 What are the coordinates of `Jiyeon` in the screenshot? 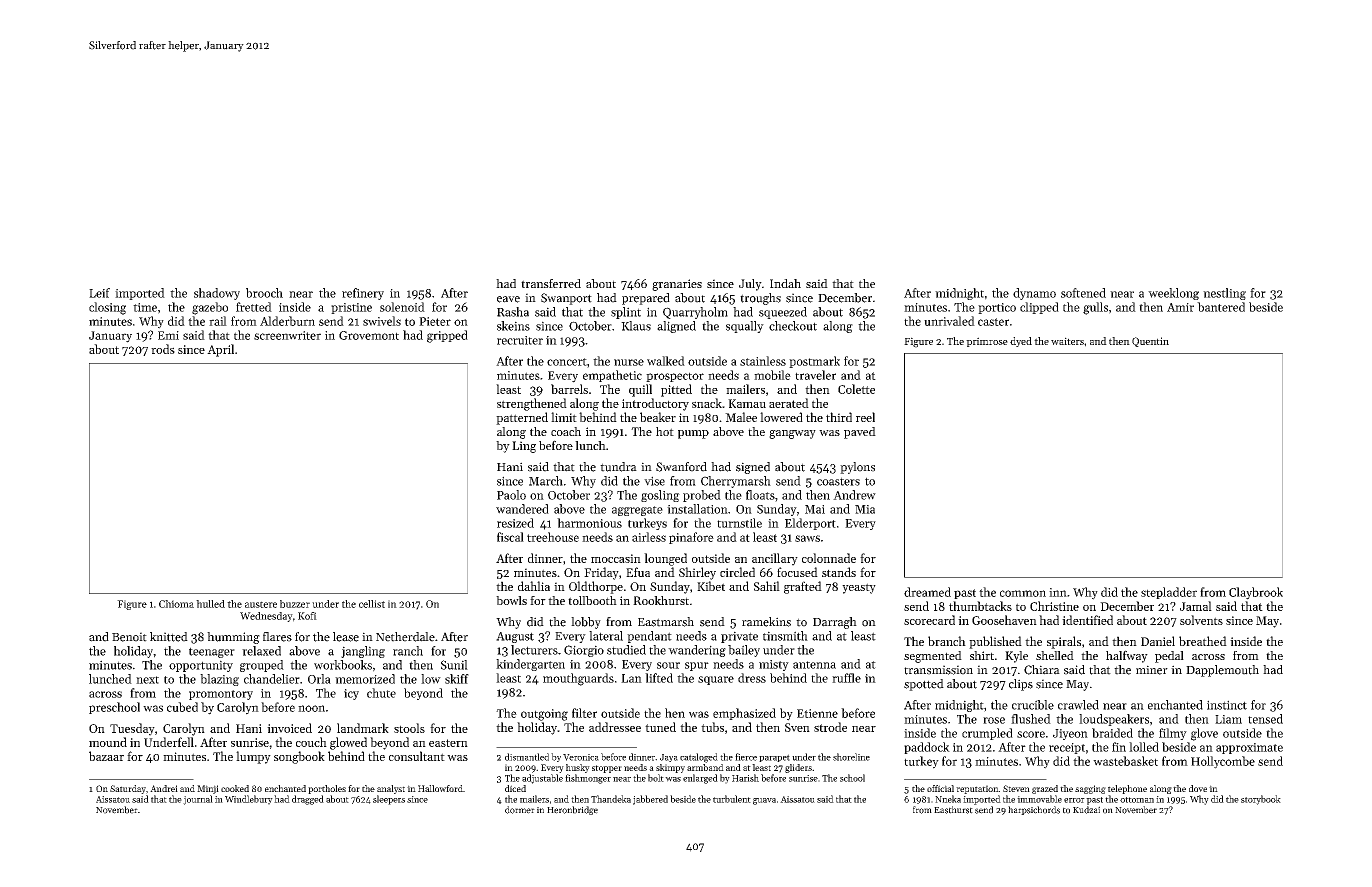 It's located at (1070, 734).
